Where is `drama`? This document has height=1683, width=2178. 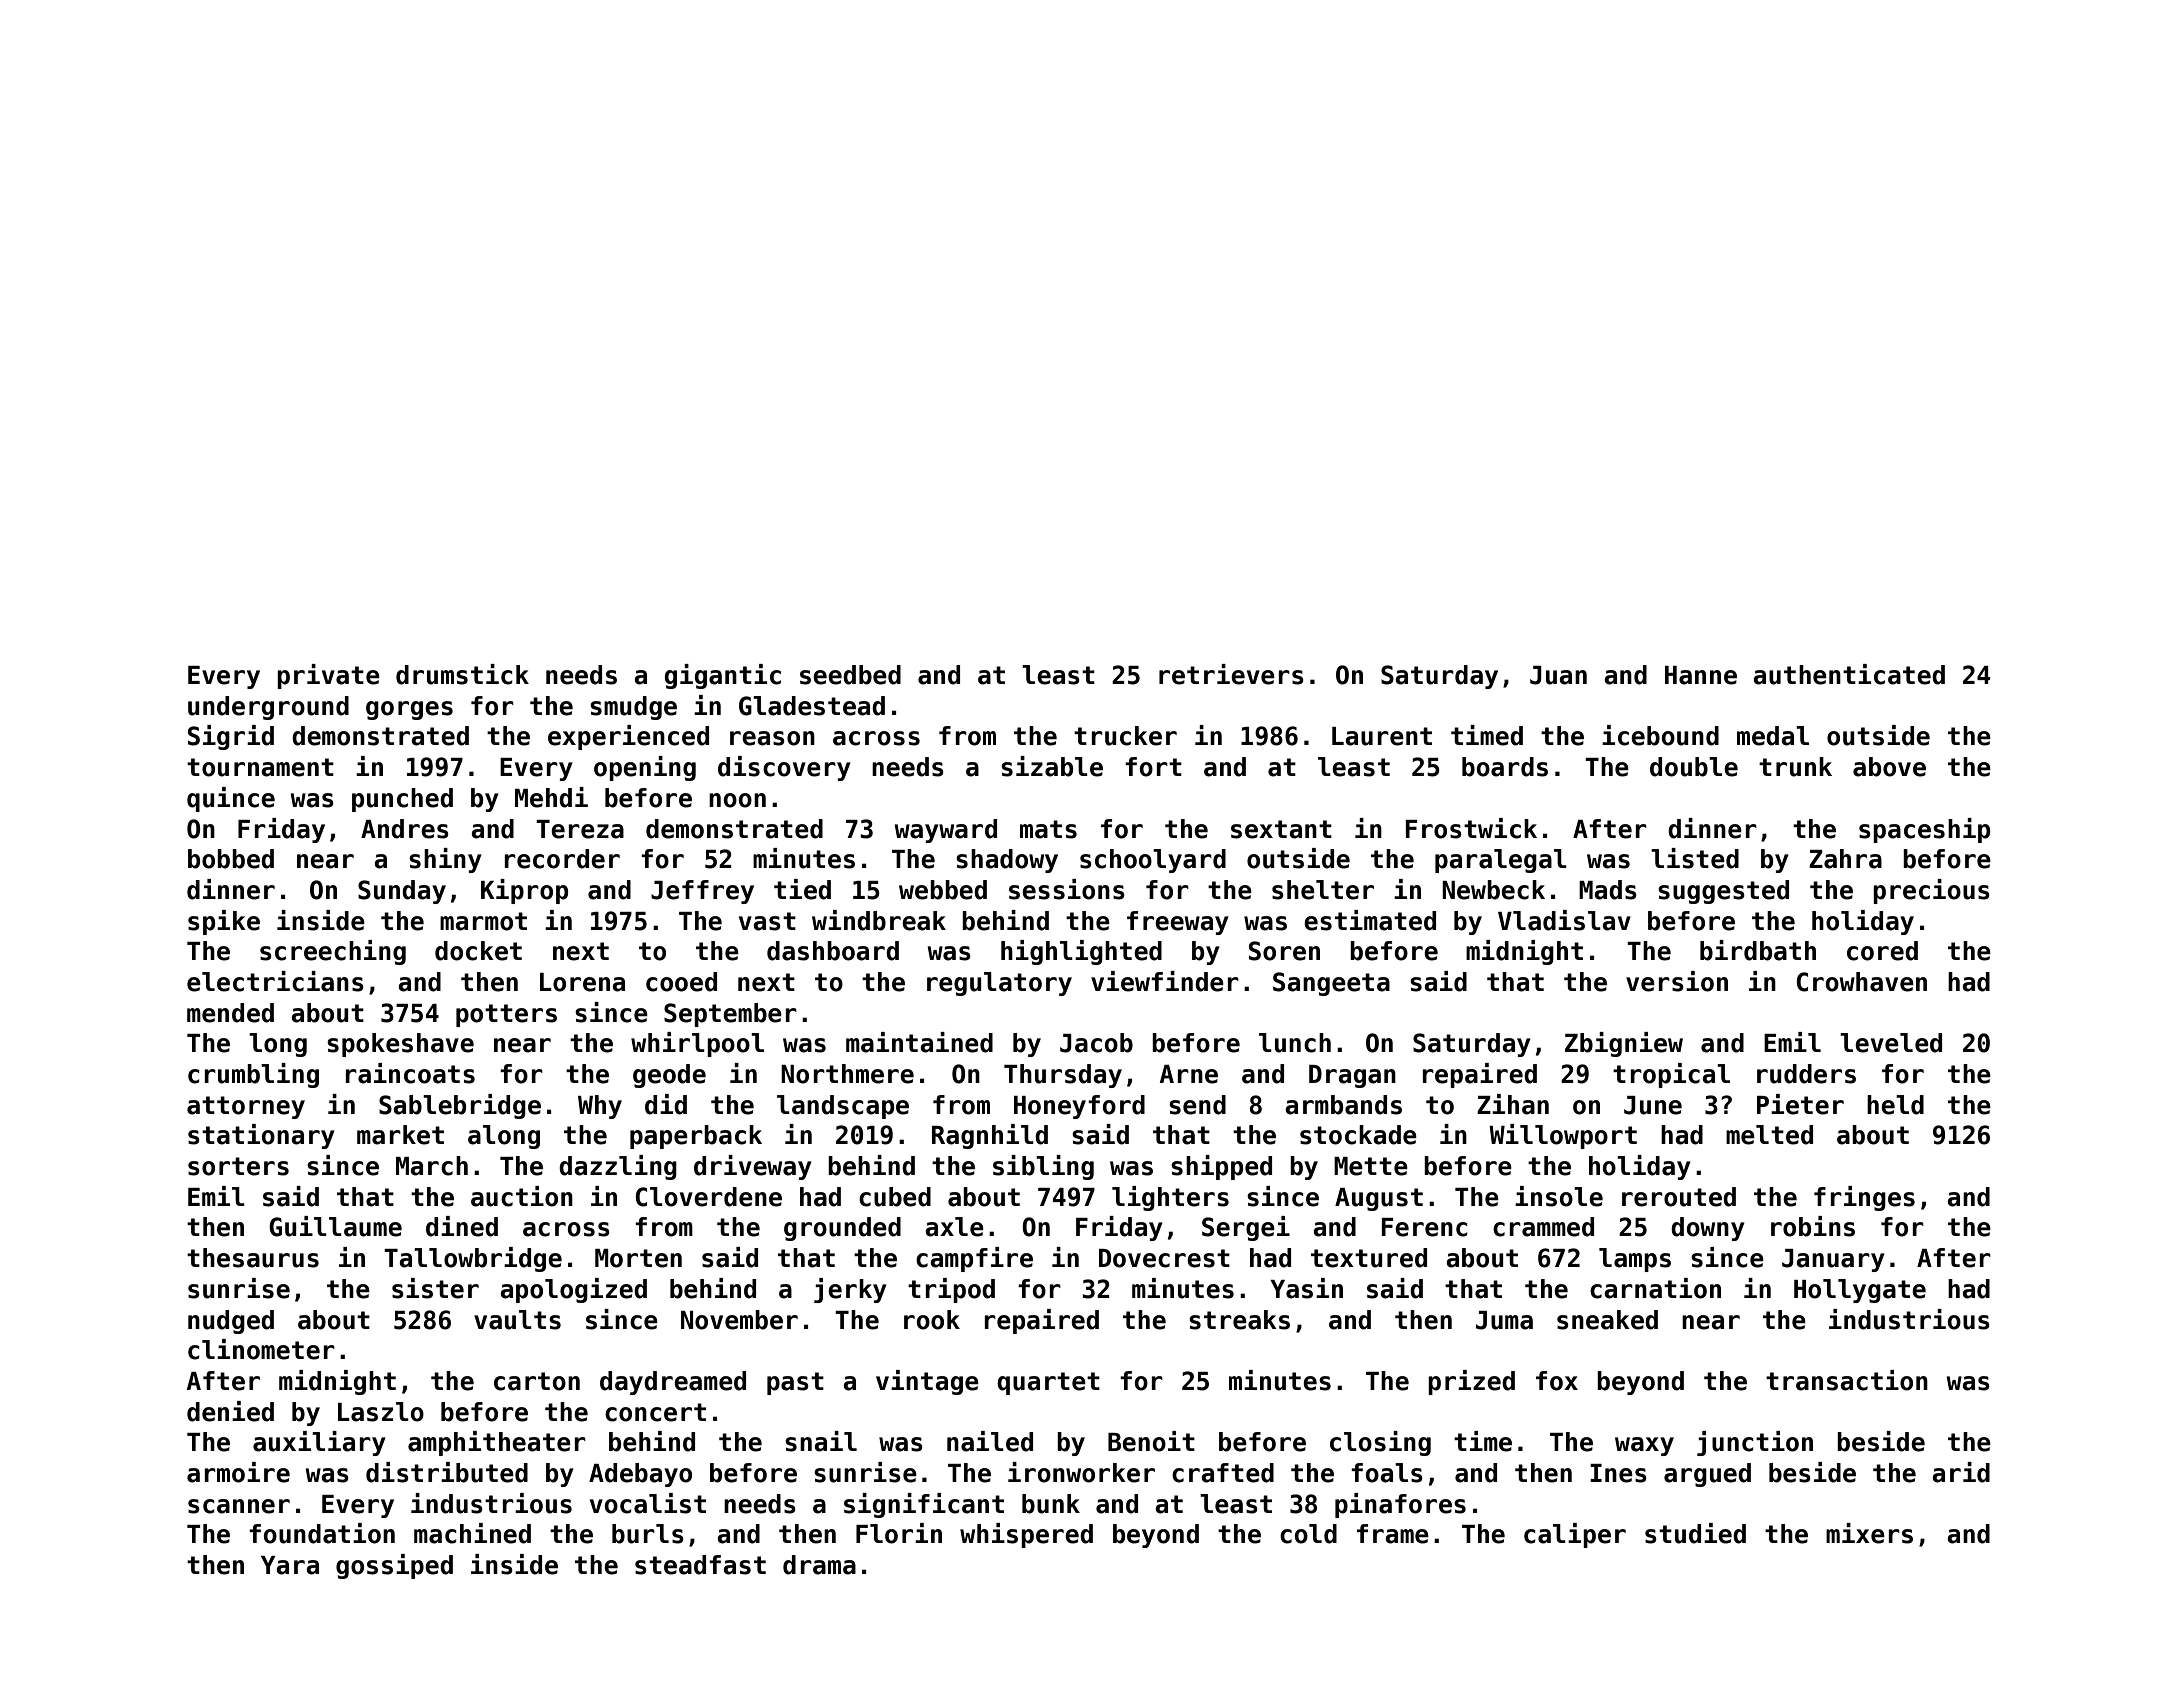 drama is located at coordinates (819, 1565).
